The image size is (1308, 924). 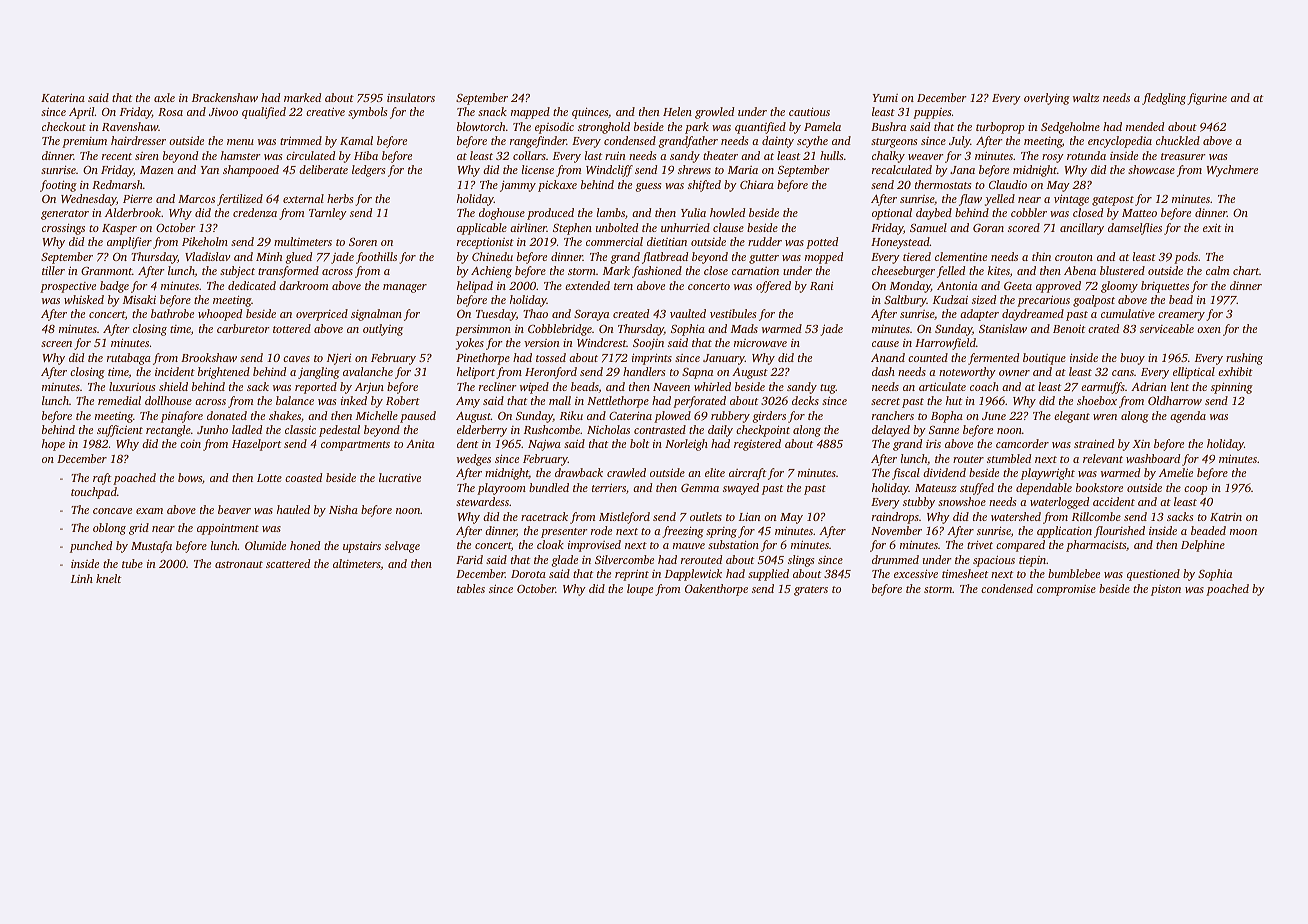 I want to click on camcorder, so click(x=1022, y=443).
